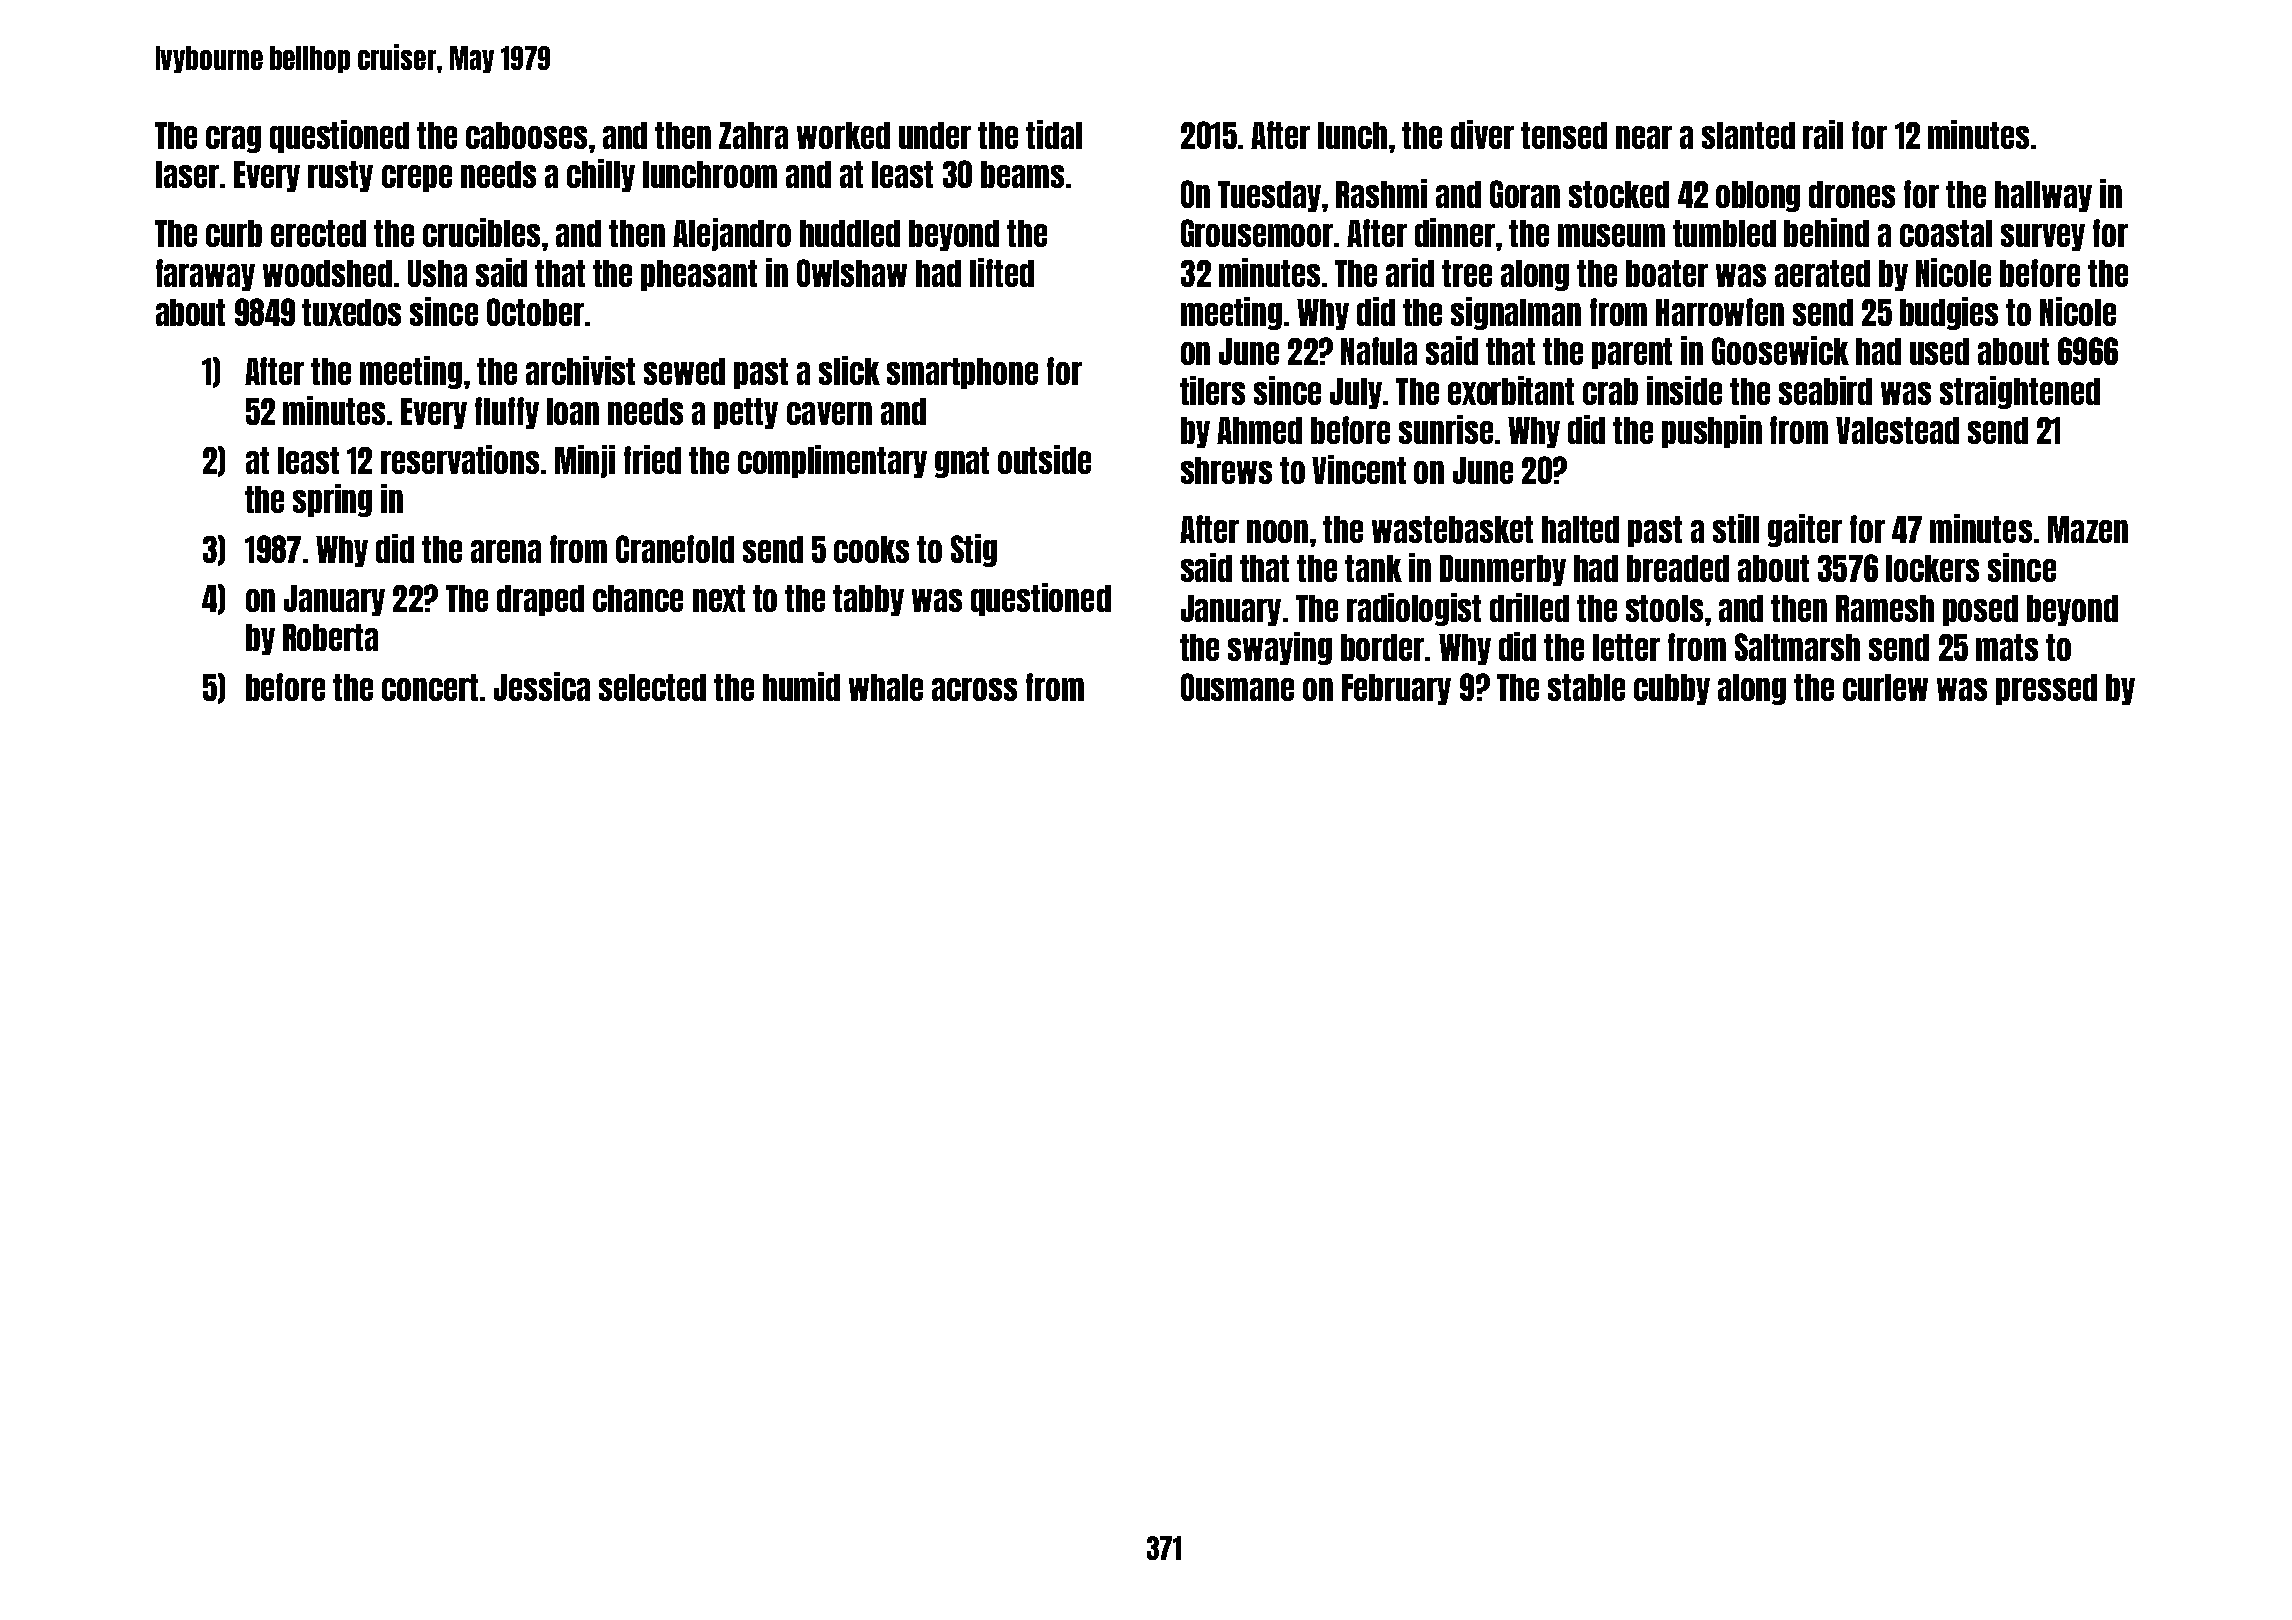  I want to click on dinner, so click(1455, 232).
